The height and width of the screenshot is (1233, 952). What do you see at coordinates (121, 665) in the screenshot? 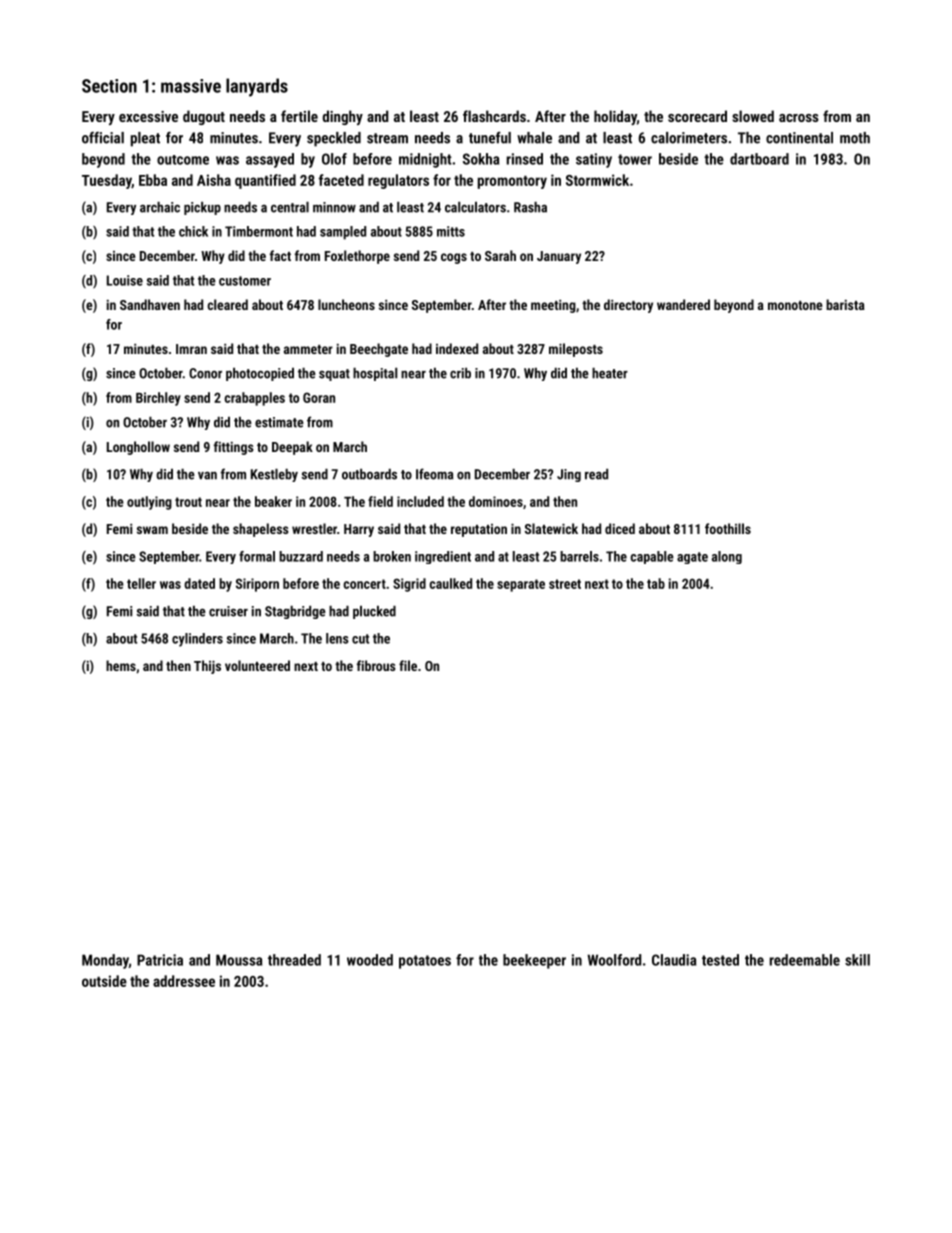
I see `hems` at bounding box center [121, 665].
